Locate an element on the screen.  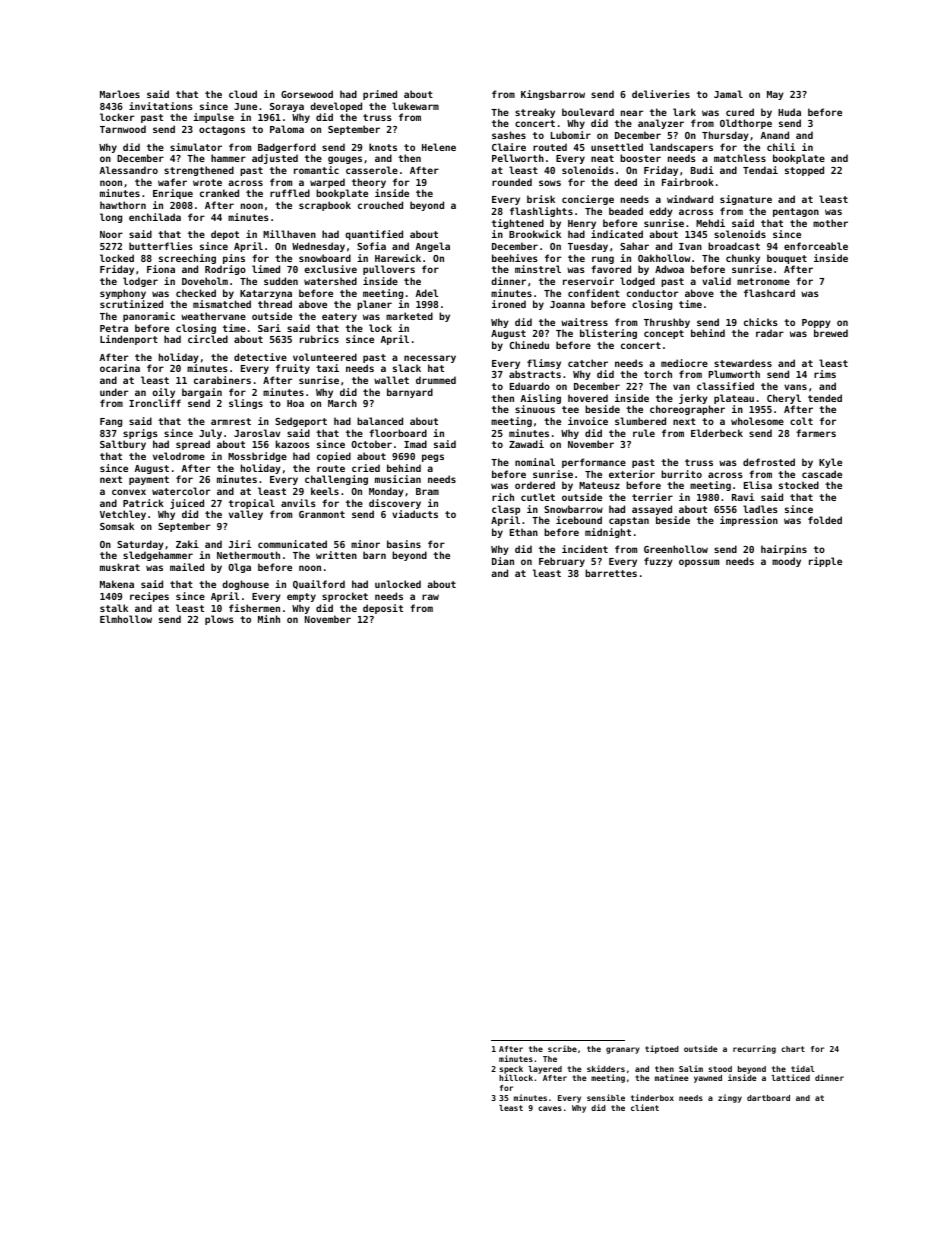
tropical is located at coordinates (252, 504).
